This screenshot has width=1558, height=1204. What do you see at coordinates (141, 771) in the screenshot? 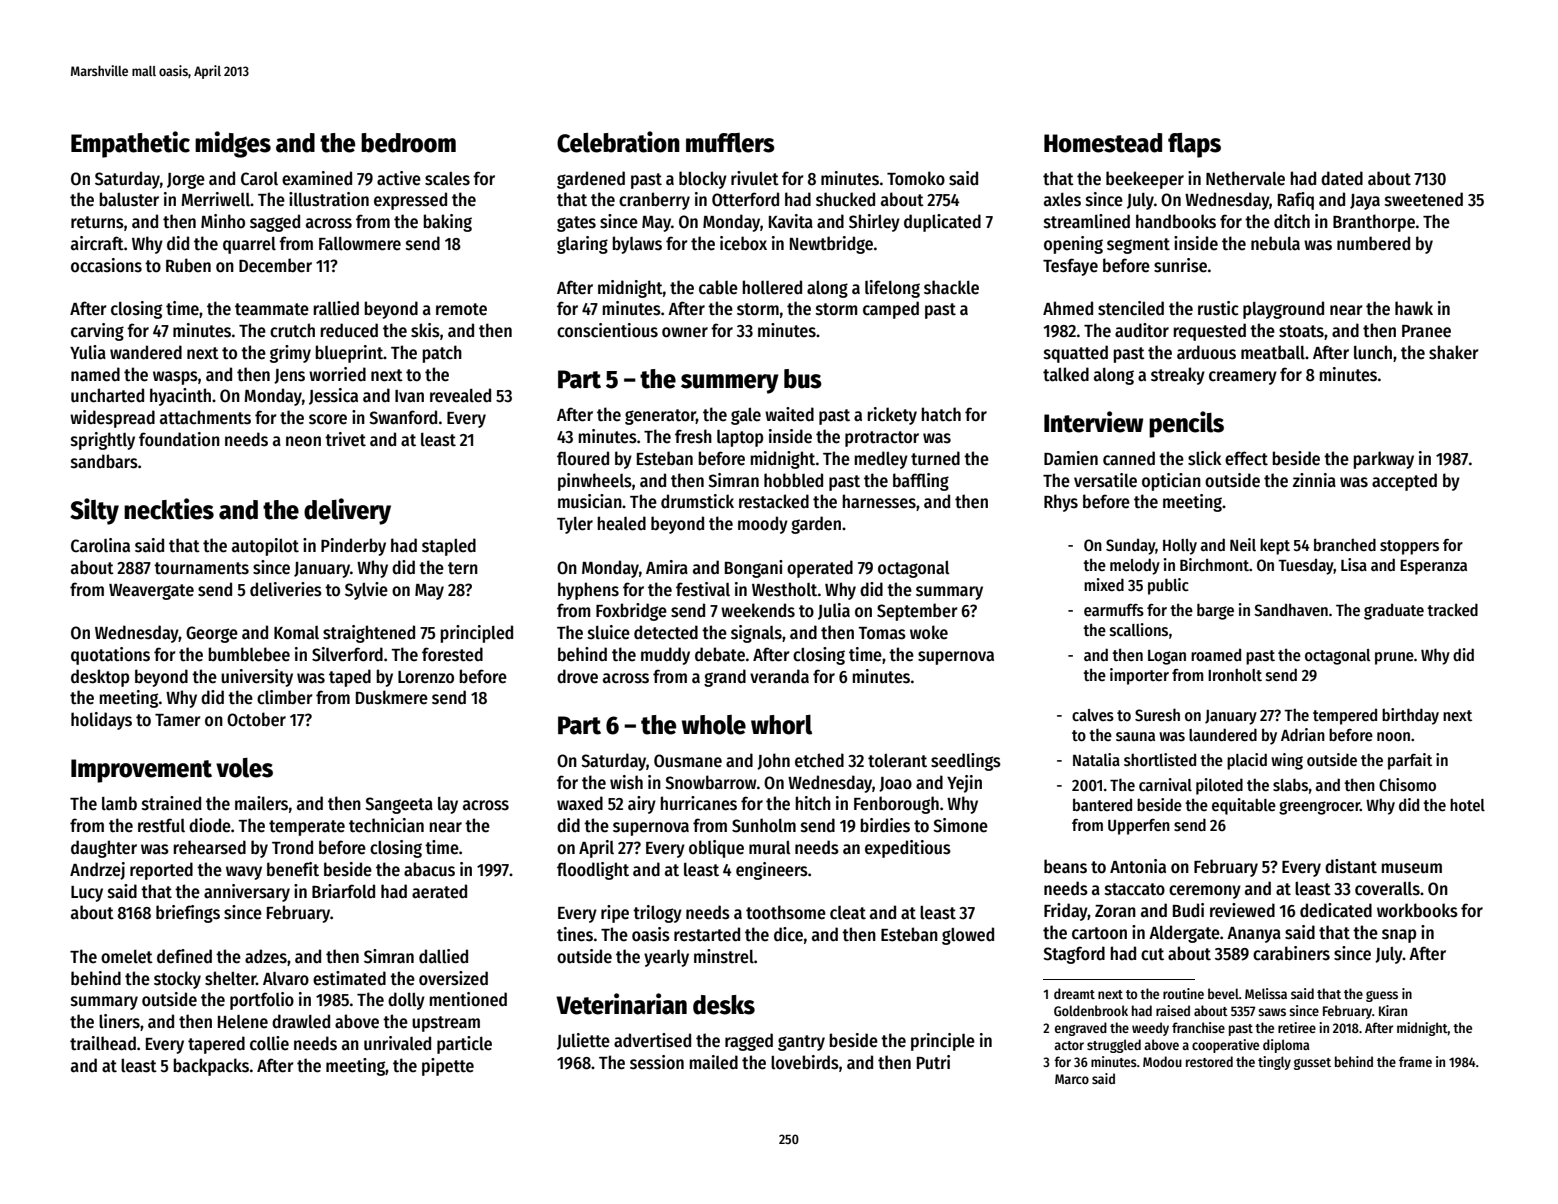
I see `Improvement` at bounding box center [141, 771].
